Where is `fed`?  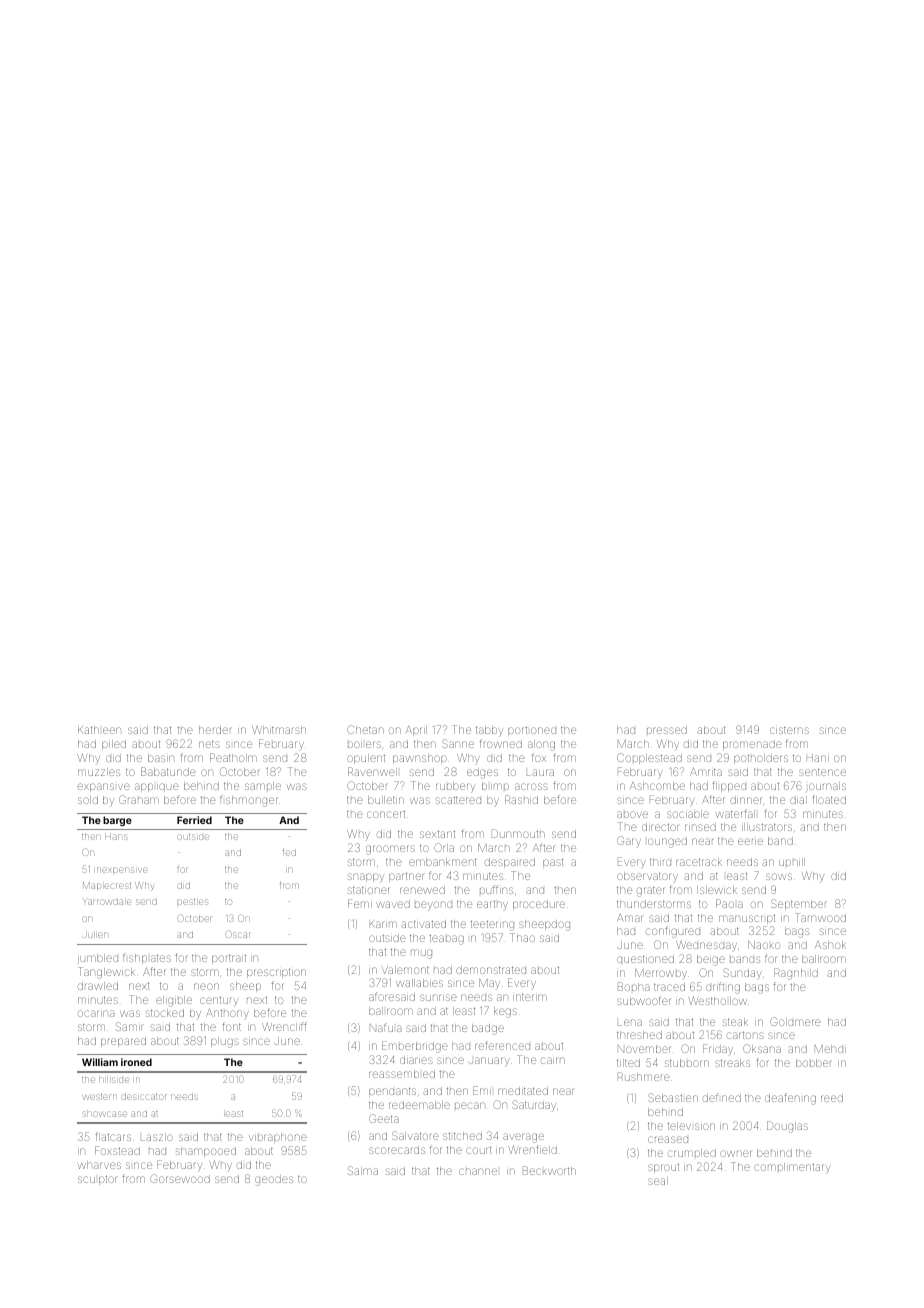 fed is located at coordinates (289, 853).
